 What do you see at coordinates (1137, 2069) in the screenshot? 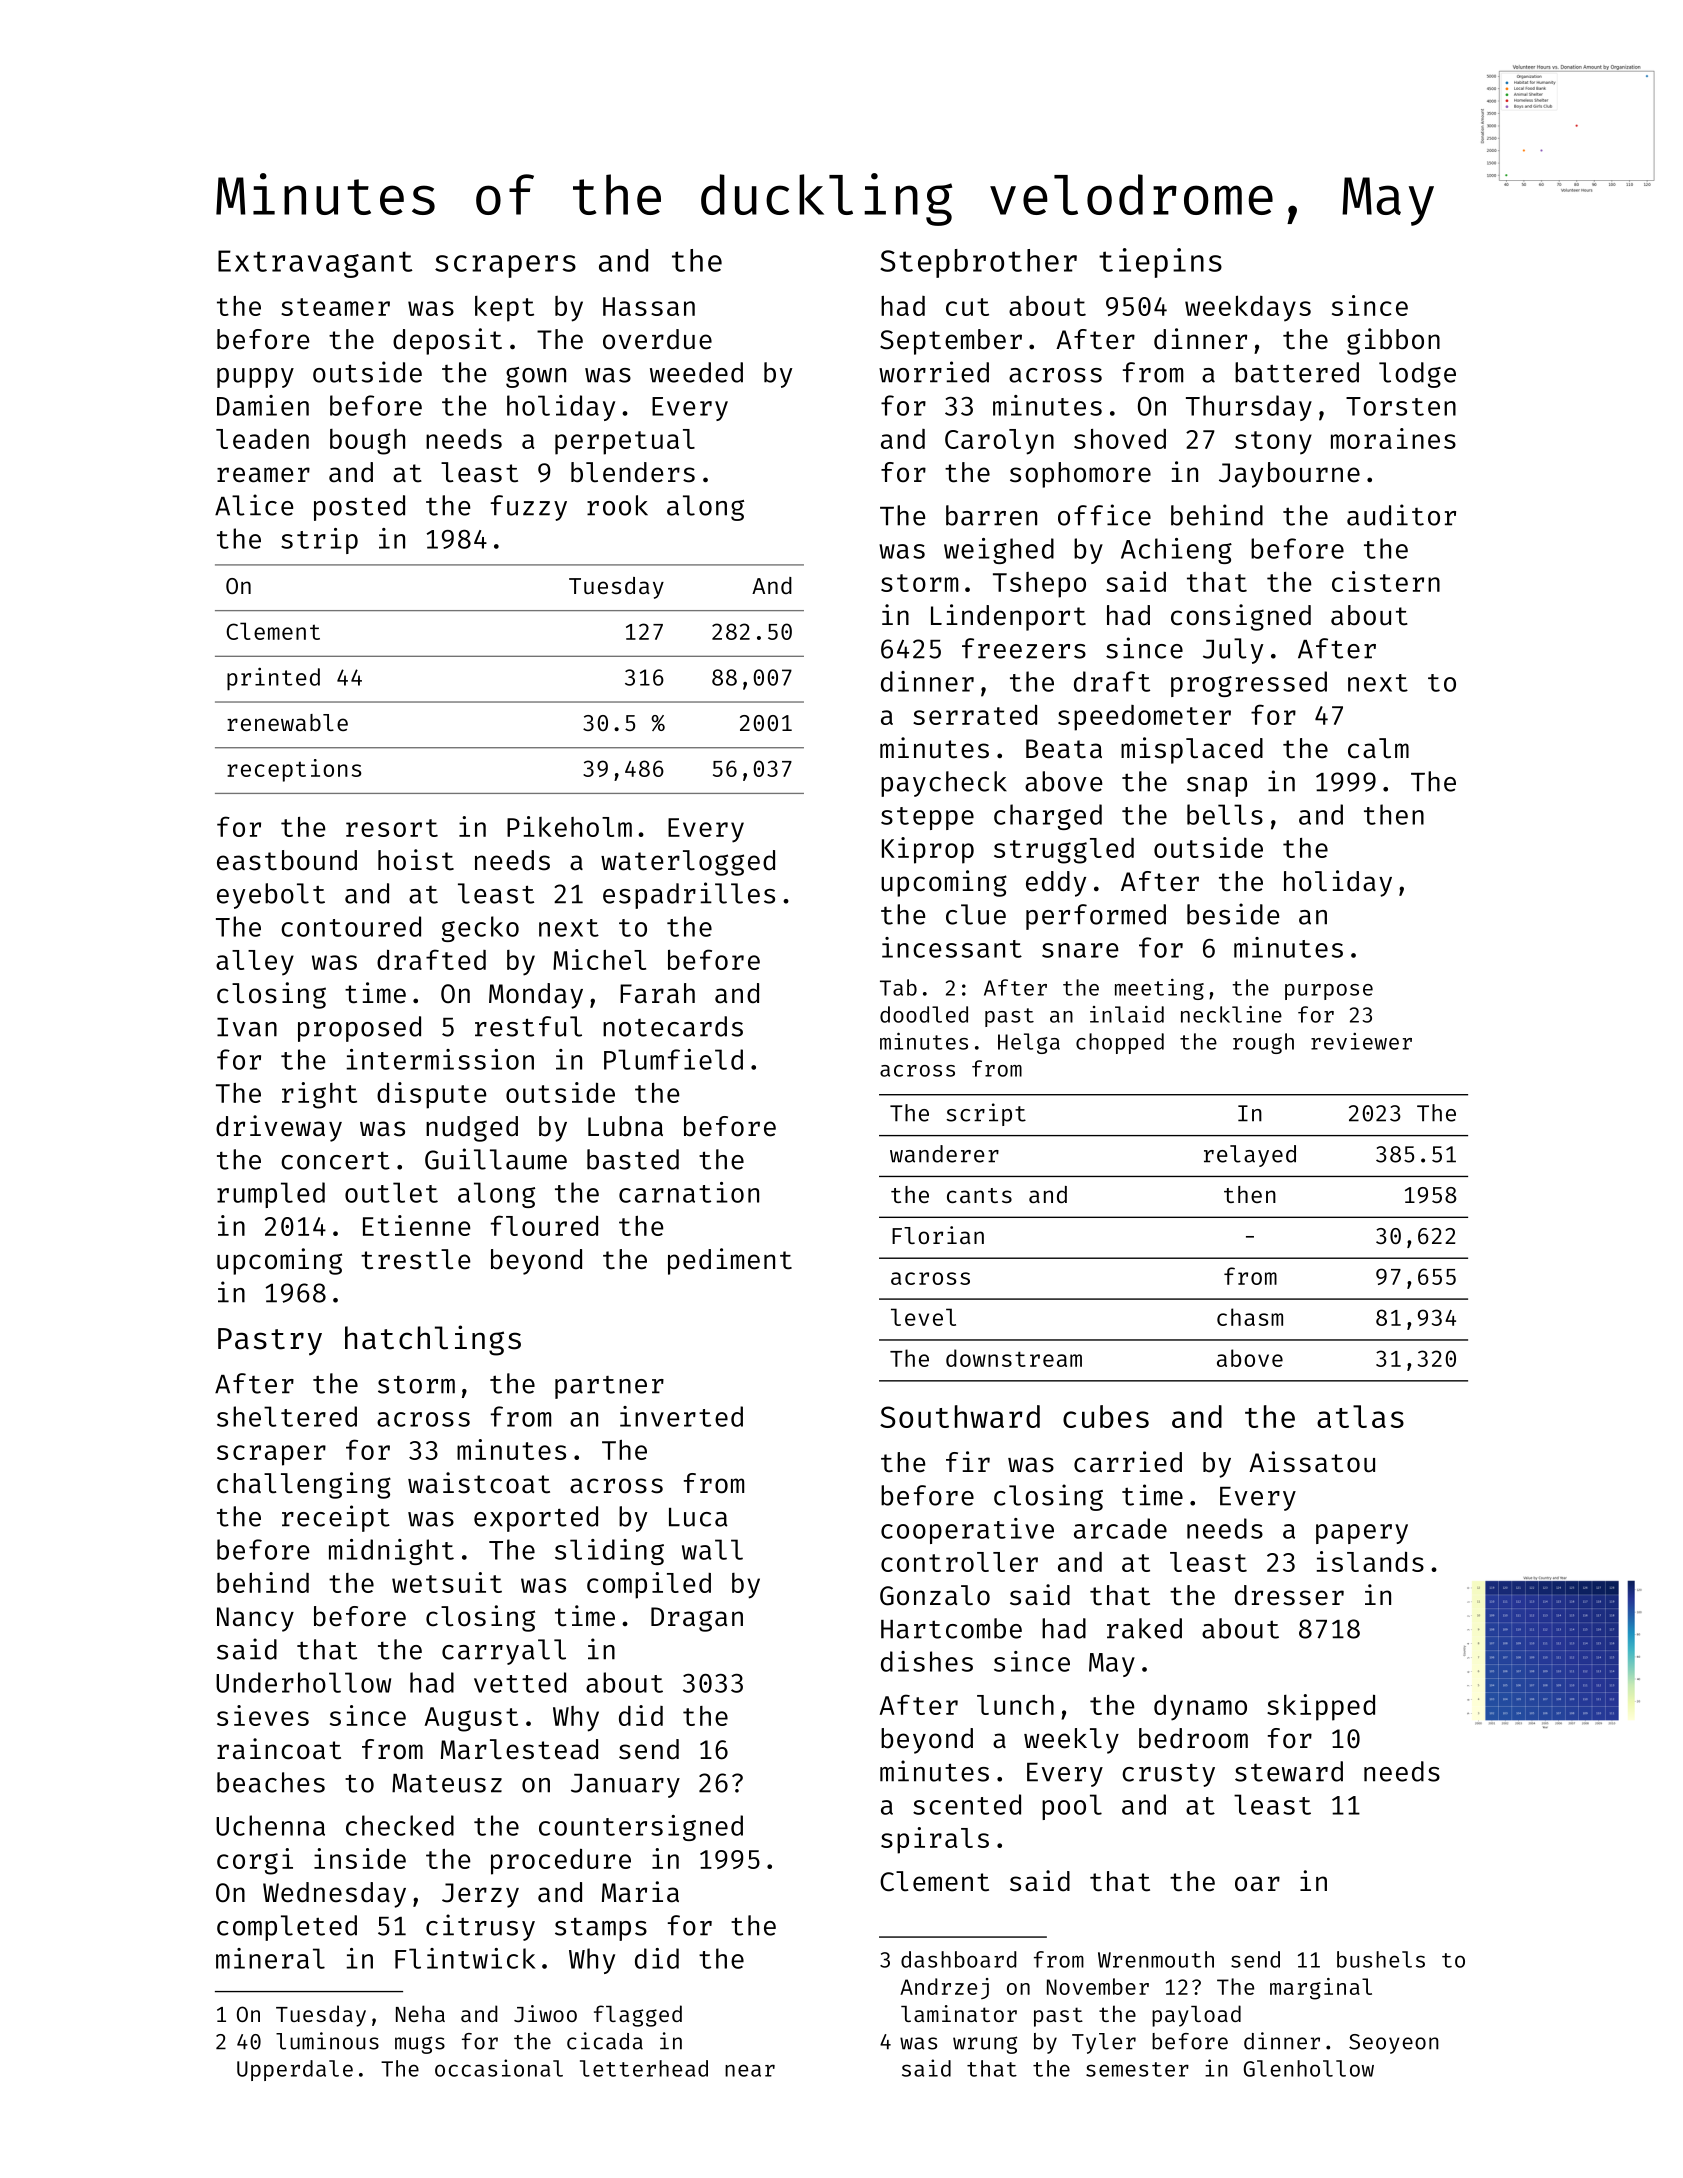
I see `semester` at bounding box center [1137, 2069].
